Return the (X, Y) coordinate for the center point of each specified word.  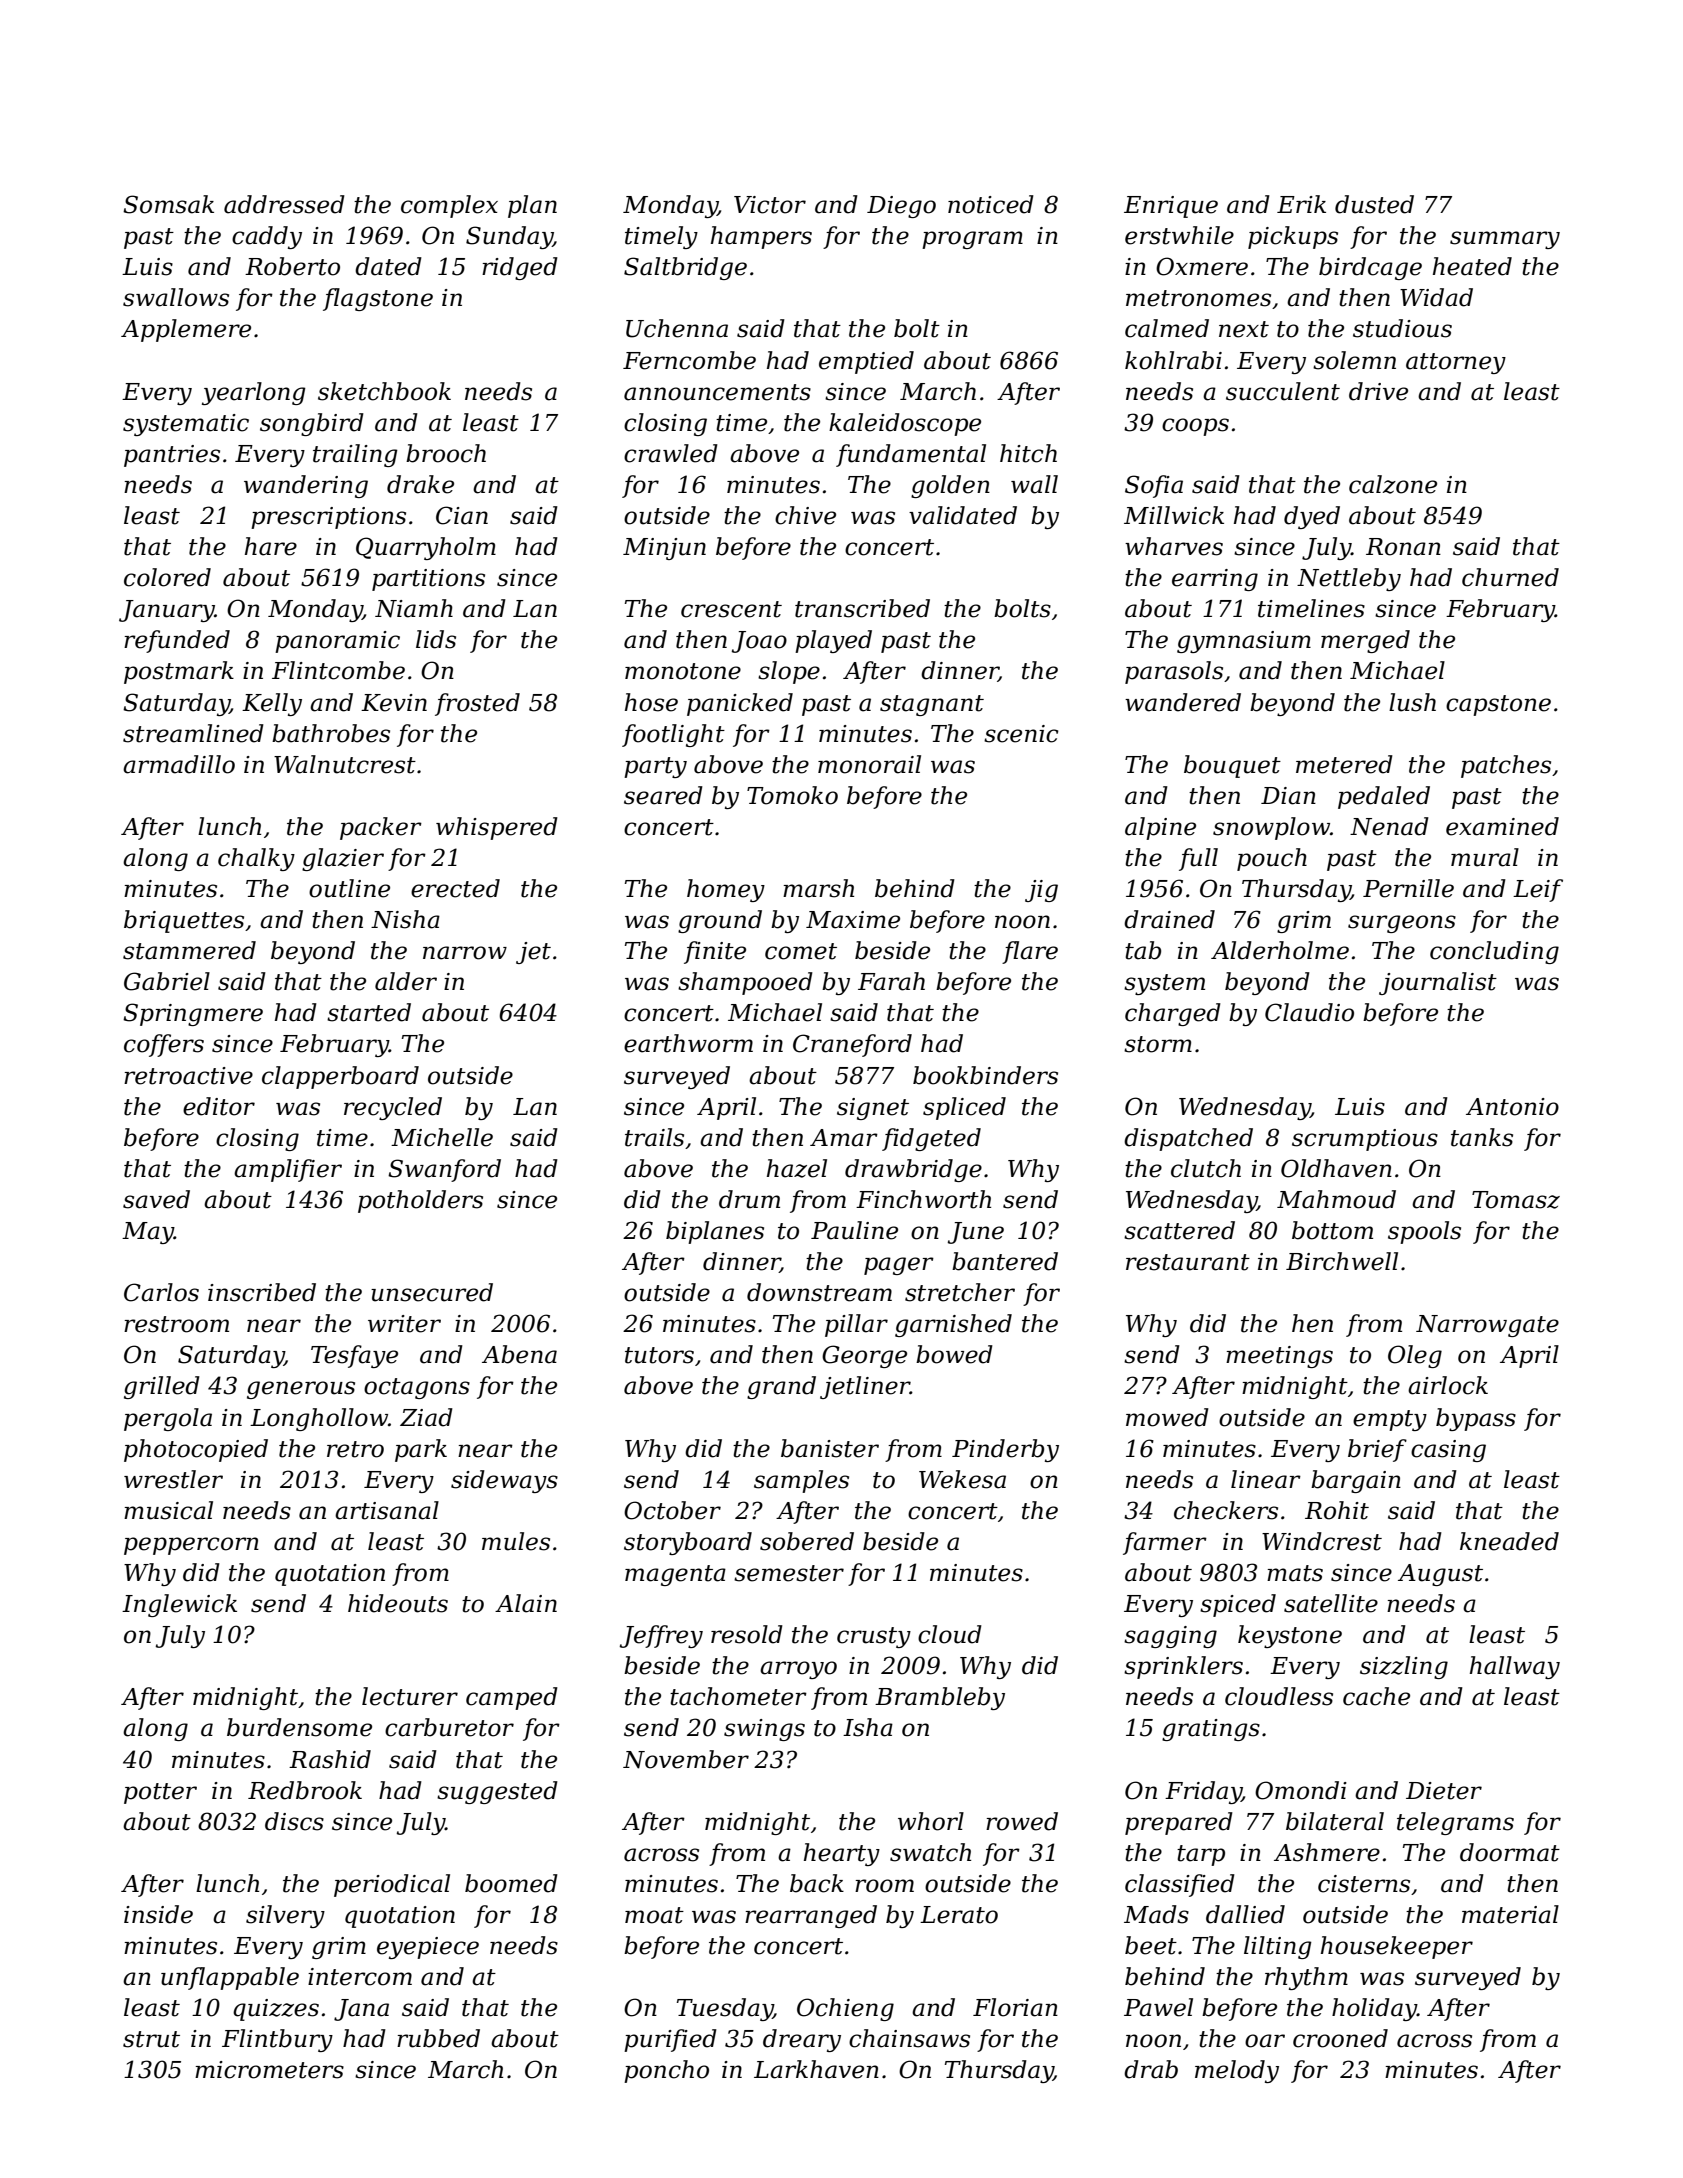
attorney (1456, 363)
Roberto (292, 266)
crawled (671, 453)
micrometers (269, 2070)
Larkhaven (816, 2069)
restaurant (1188, 1262)
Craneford (852, 1045)
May (148, 1233)
